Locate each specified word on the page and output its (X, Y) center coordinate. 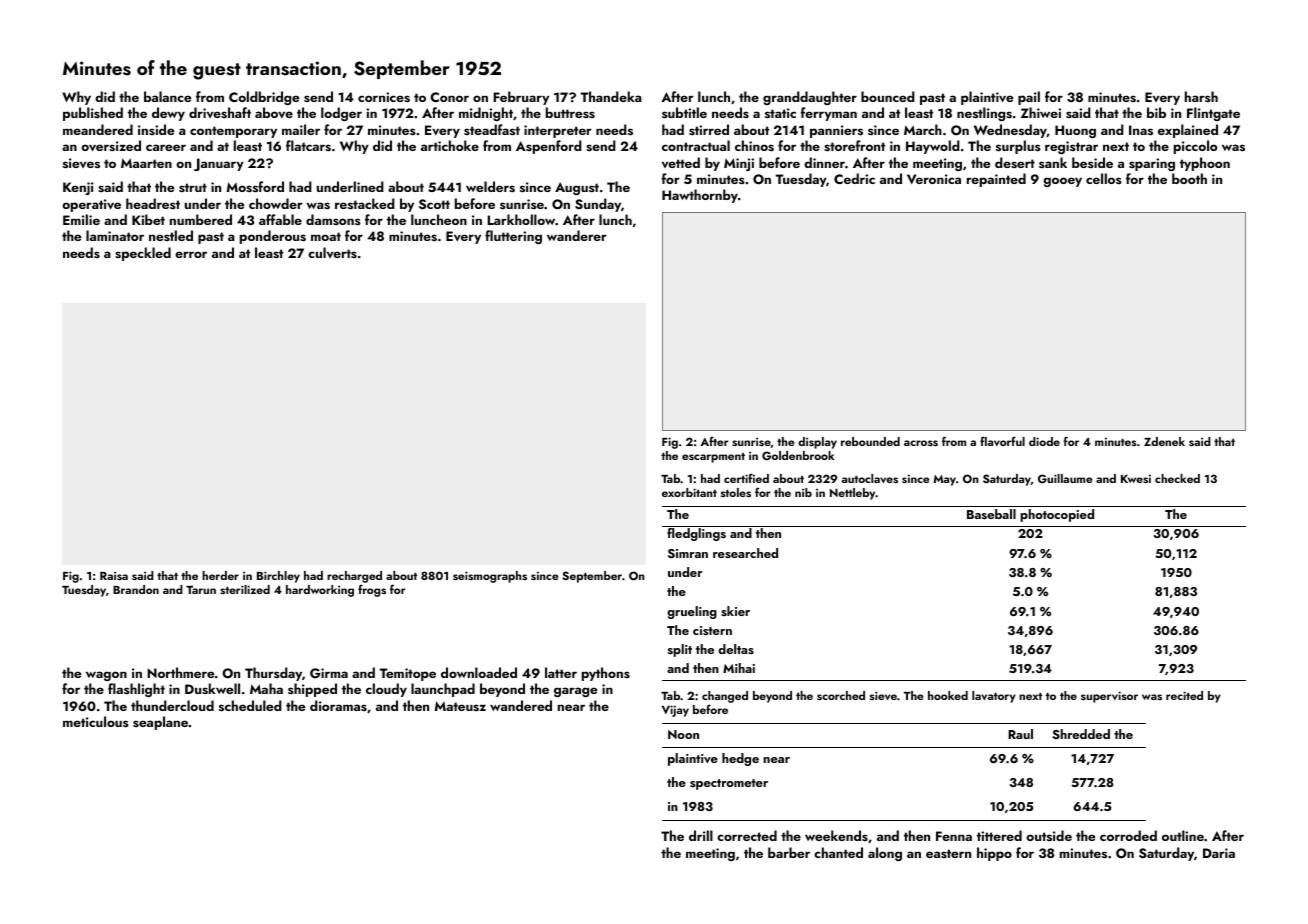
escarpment (713, 458)
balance (167, 96)
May (944, 480)
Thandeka (611, 96)
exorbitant (689, 492)
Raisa (114, 576)
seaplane (160, 723)
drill (701, 835)
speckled (143, 254)
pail (1029, 98)
